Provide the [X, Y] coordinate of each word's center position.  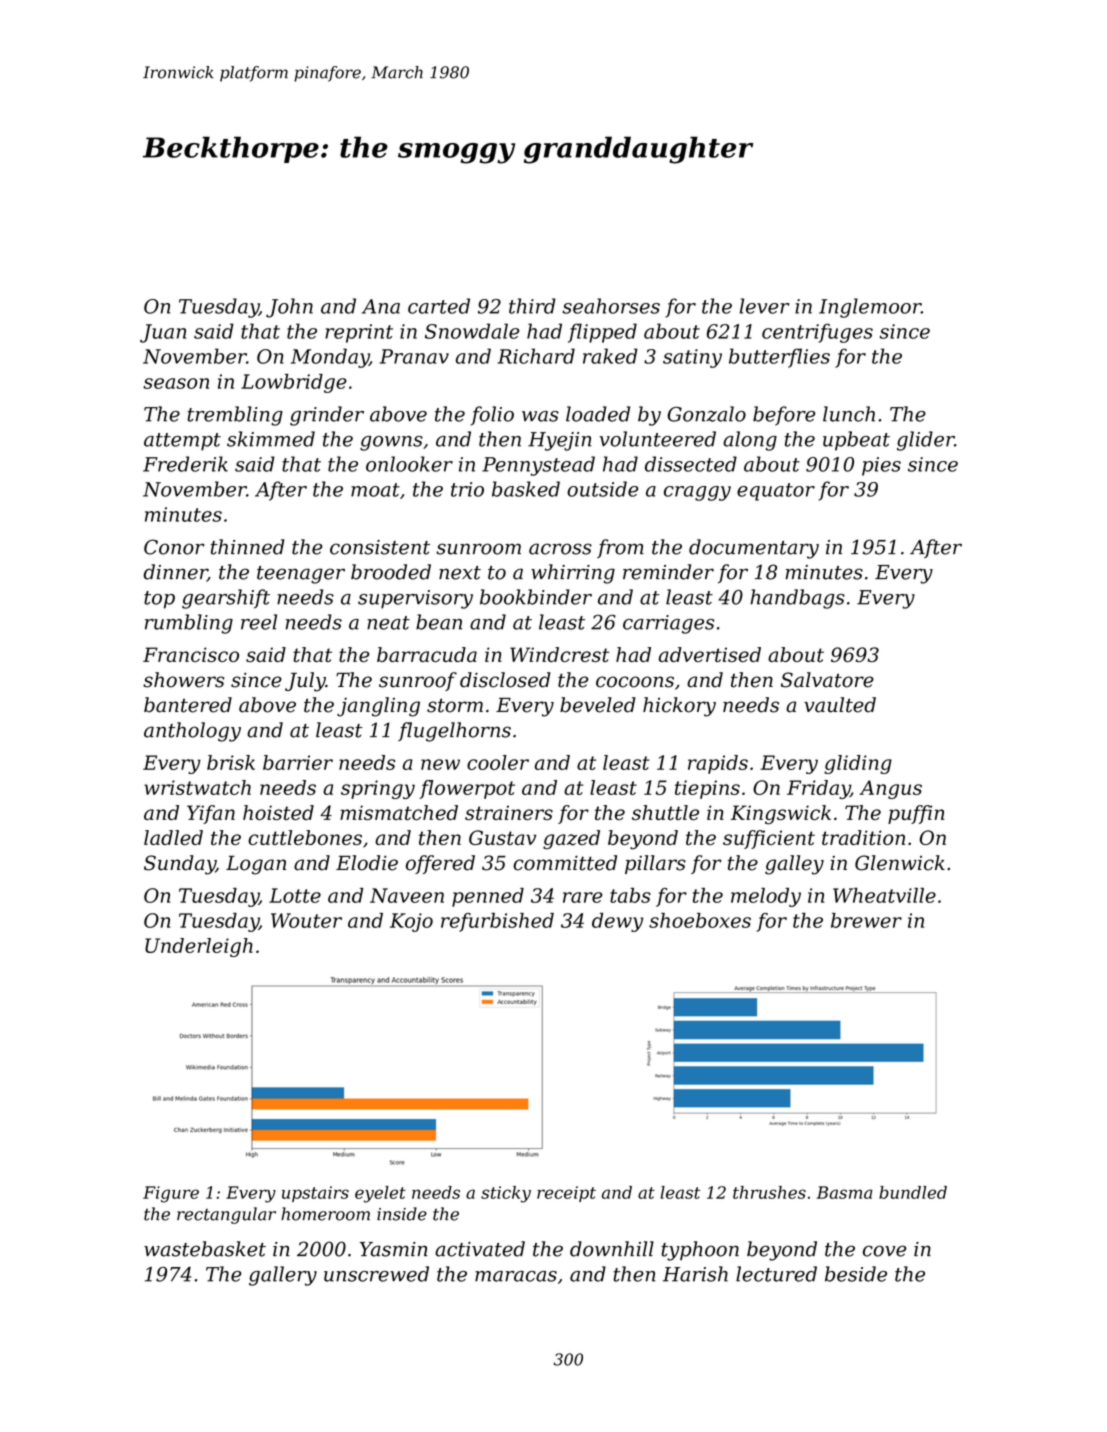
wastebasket [205, 1249]
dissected [691, 464]
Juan [163, 333]
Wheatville [884, 895]
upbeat [856, 441]
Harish [695, 1274]
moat [375, 490]
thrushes [769, 1192]
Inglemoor [870, 308]
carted [439, 306]
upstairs [315, 1194]
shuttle [665, 812]
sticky [506, 1194]
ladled [173, 837]
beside [856, 1274]
